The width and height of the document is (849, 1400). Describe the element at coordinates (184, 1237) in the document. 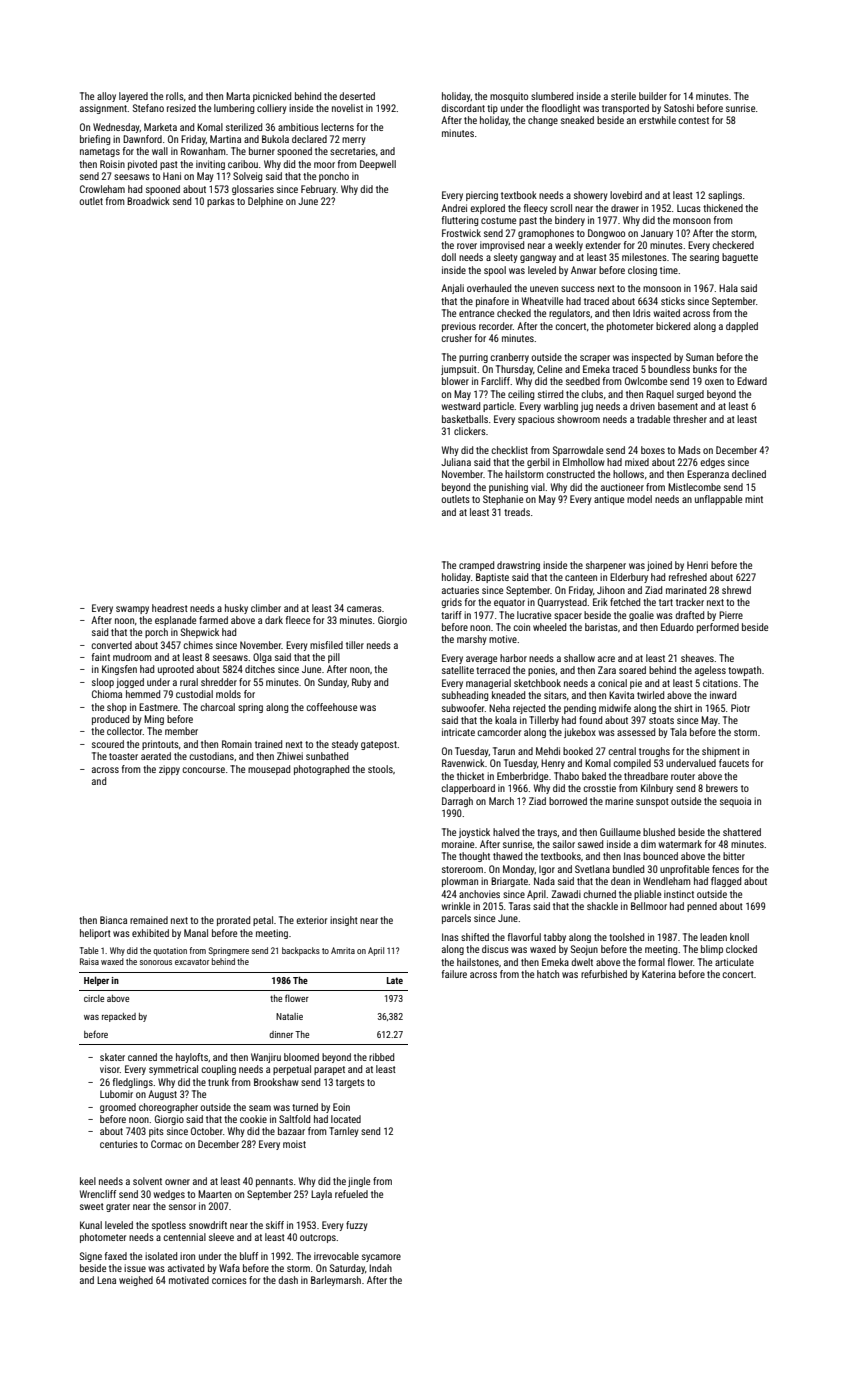

I see `centennial` at that location.
